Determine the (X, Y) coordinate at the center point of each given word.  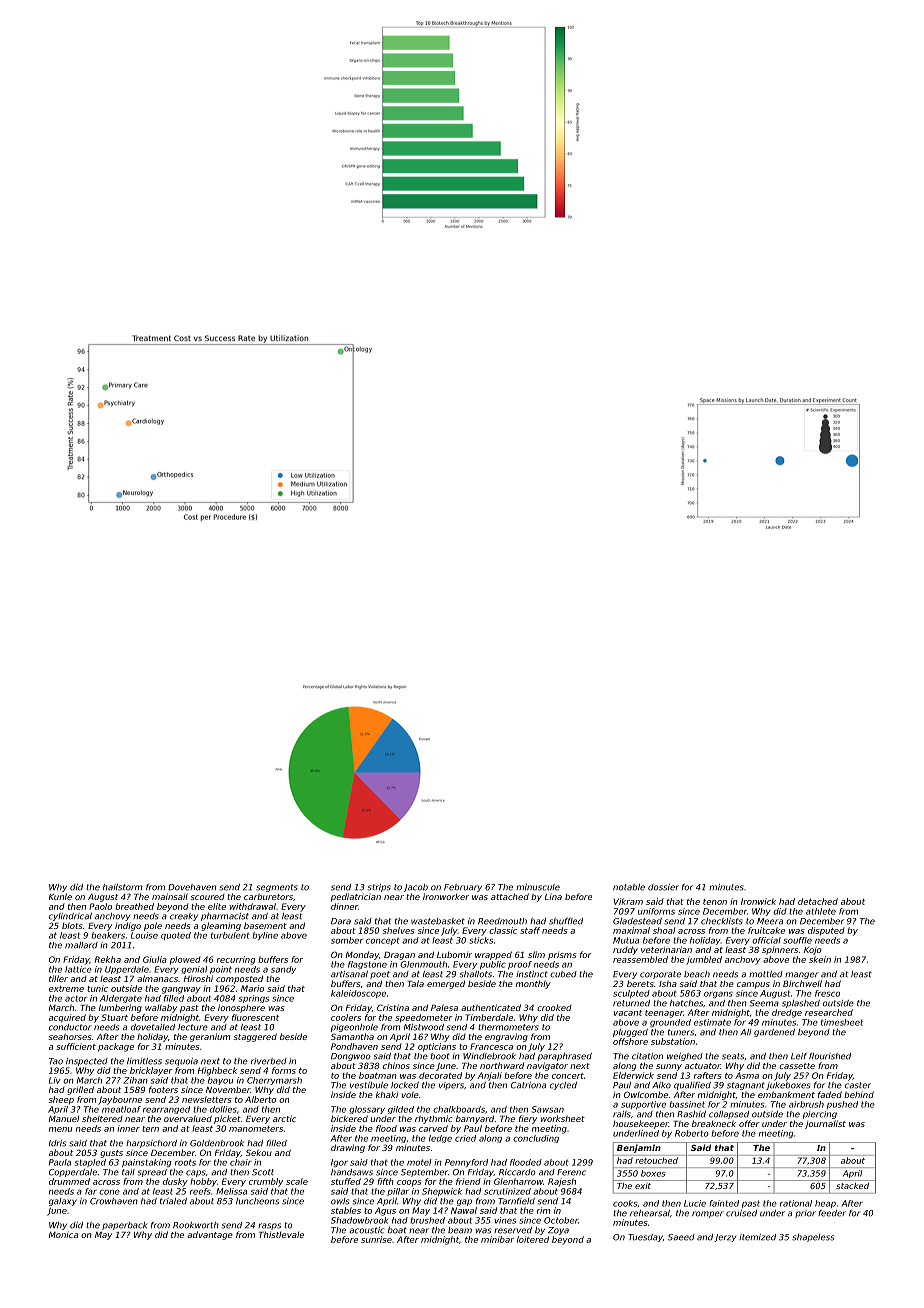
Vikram (628, 901)
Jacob (416, 888)
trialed (173, 1201)
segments (277, 888)
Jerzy (725, 1238)
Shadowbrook (359, 1220)
